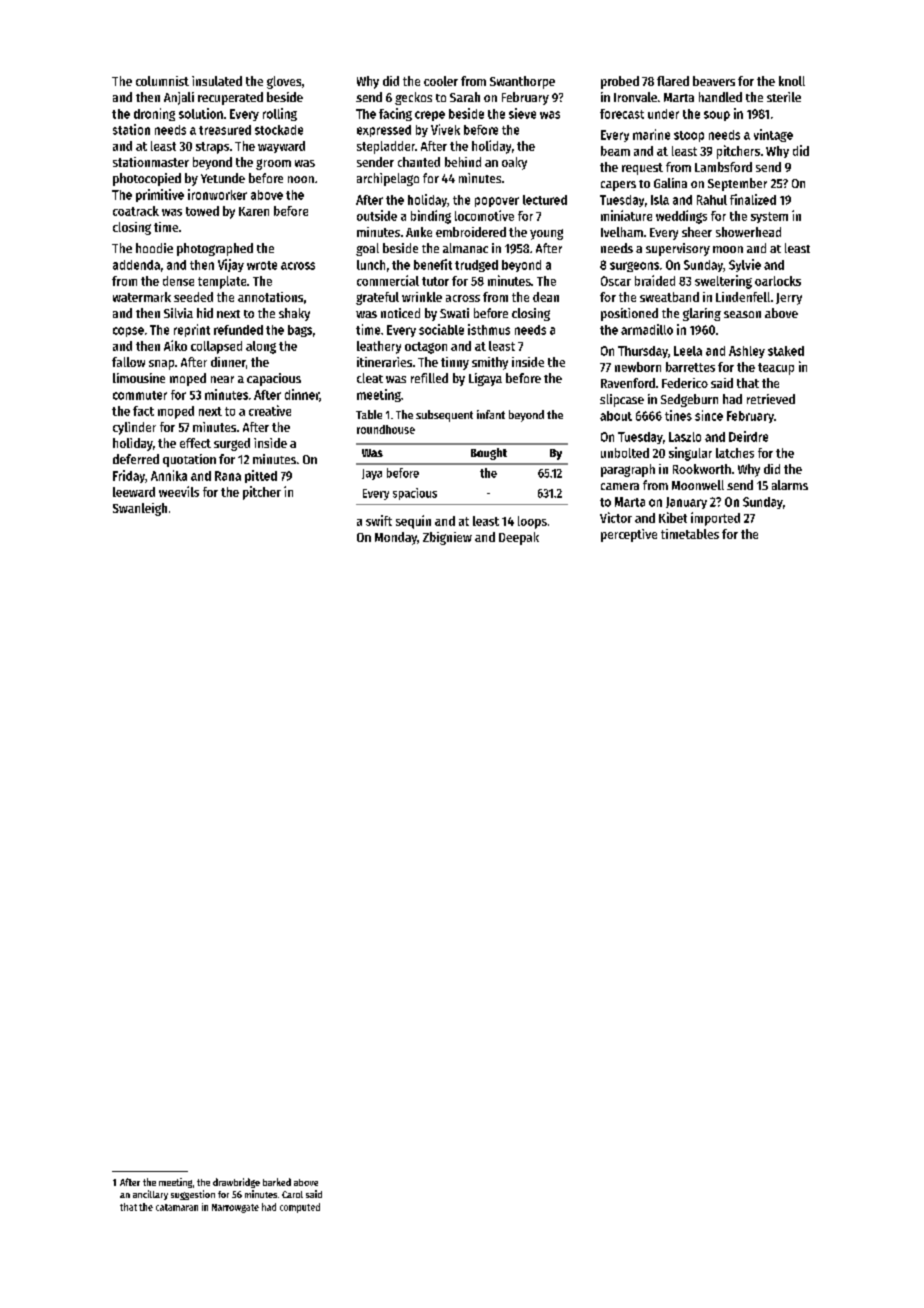 The width and height of the screenshot is (924, 1308). I want to click on barked, so click(277, 1182).
